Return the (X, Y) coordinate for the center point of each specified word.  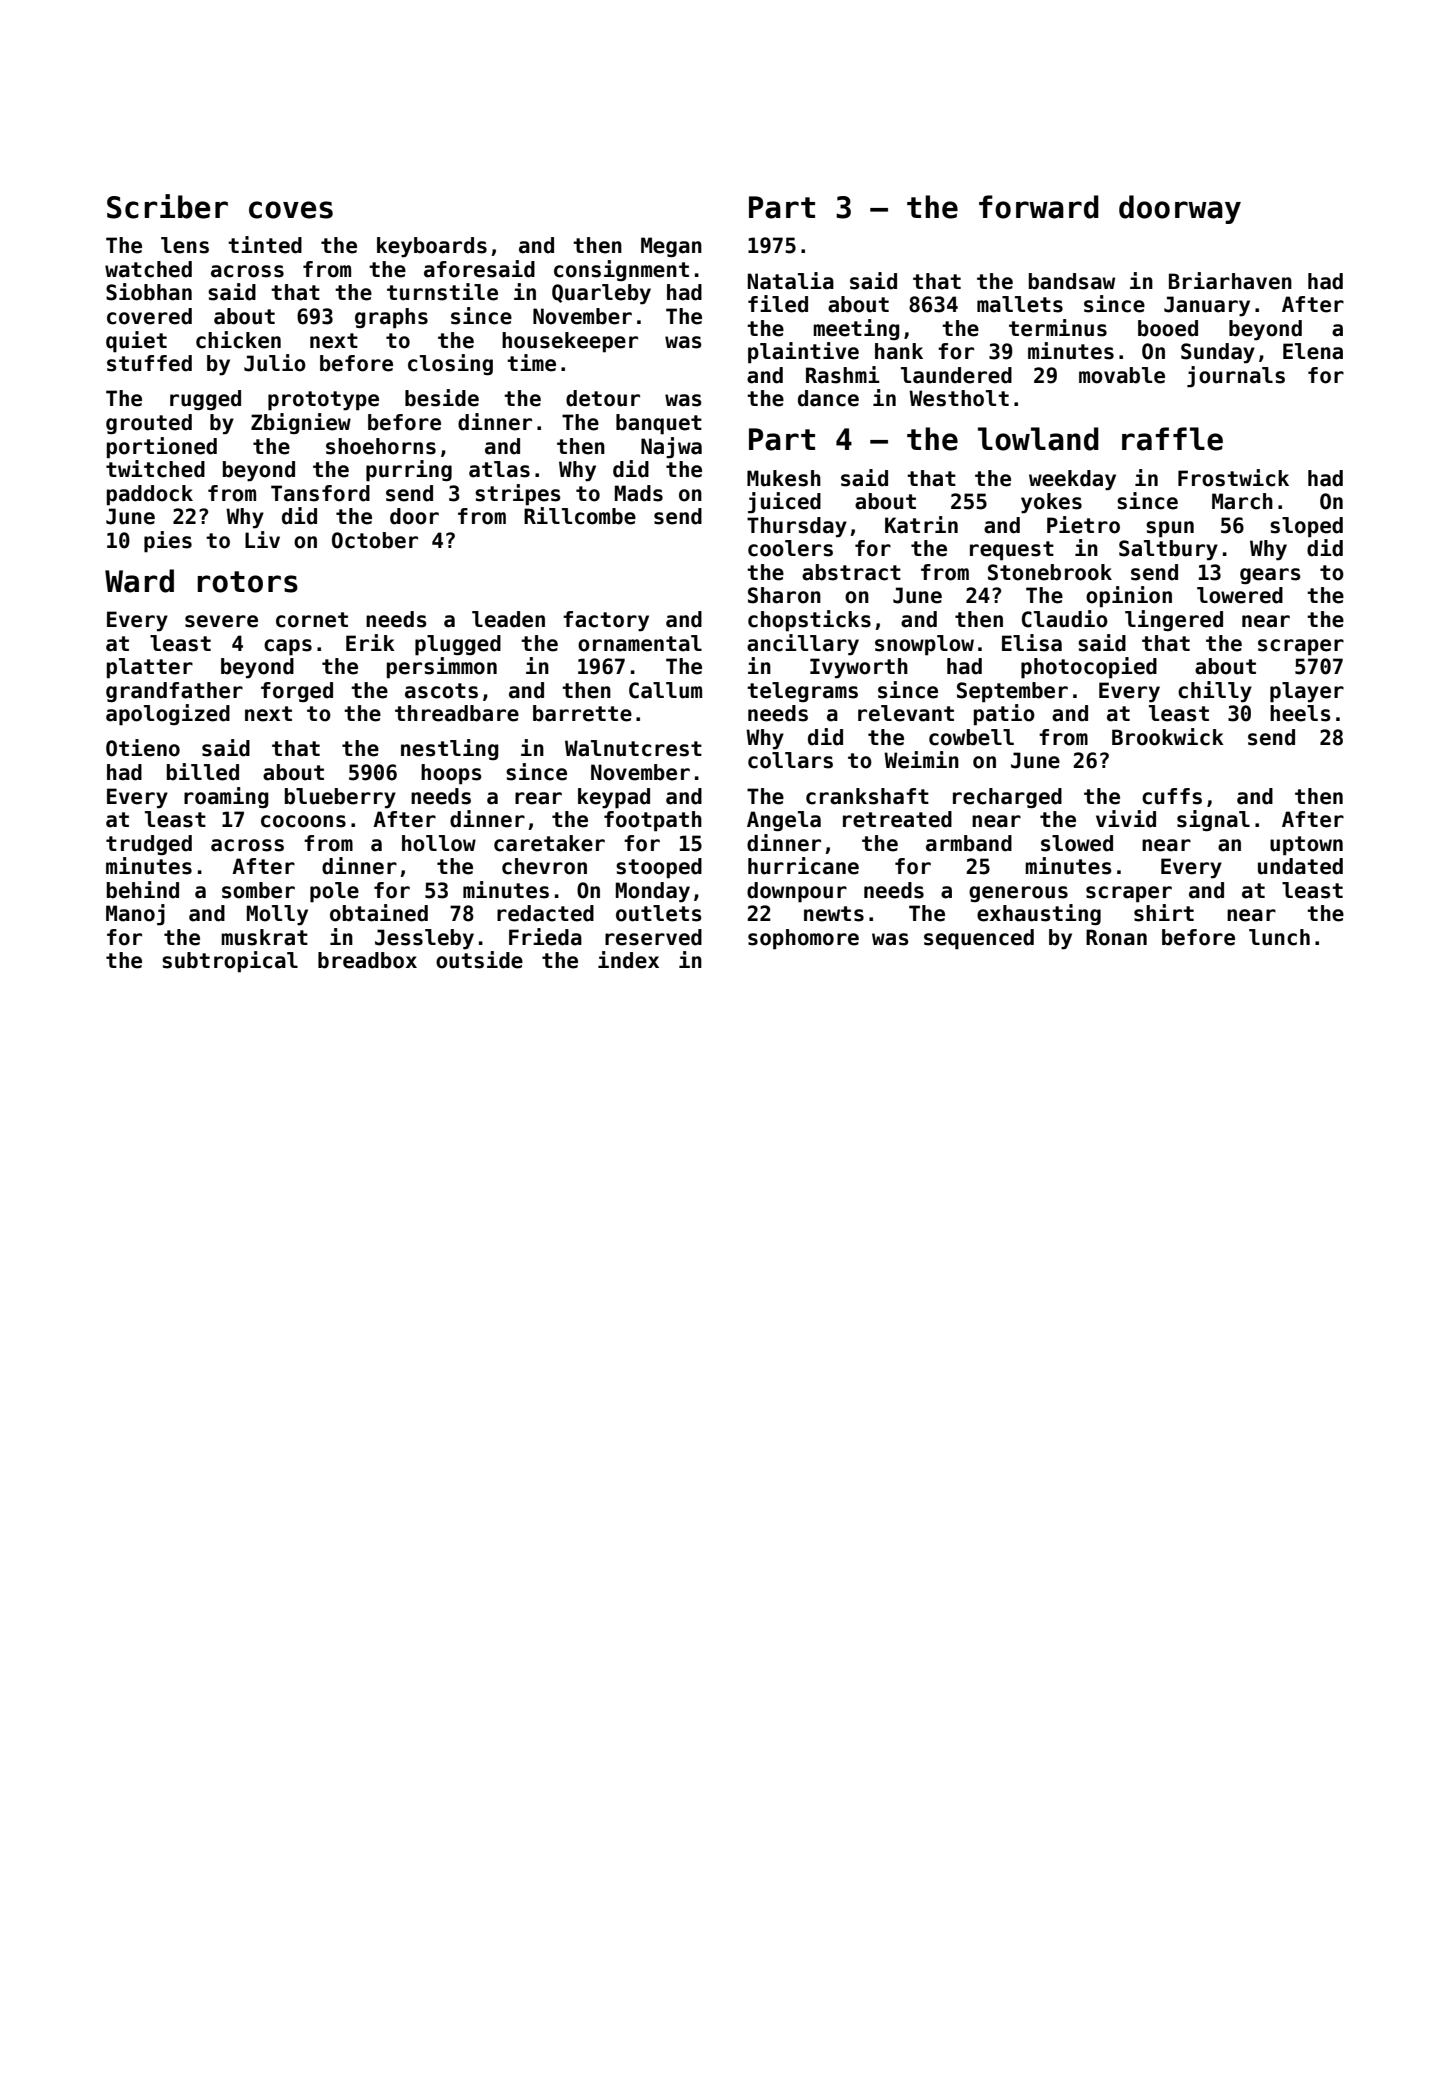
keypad (614, 798)
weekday (1072, 480)
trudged (149, 845)
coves (291, 210)
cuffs (1172, 796)
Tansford (320, 493)
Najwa (671, 448)
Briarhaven (1230, 281)
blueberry (340, 798)
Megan (671, 247)
